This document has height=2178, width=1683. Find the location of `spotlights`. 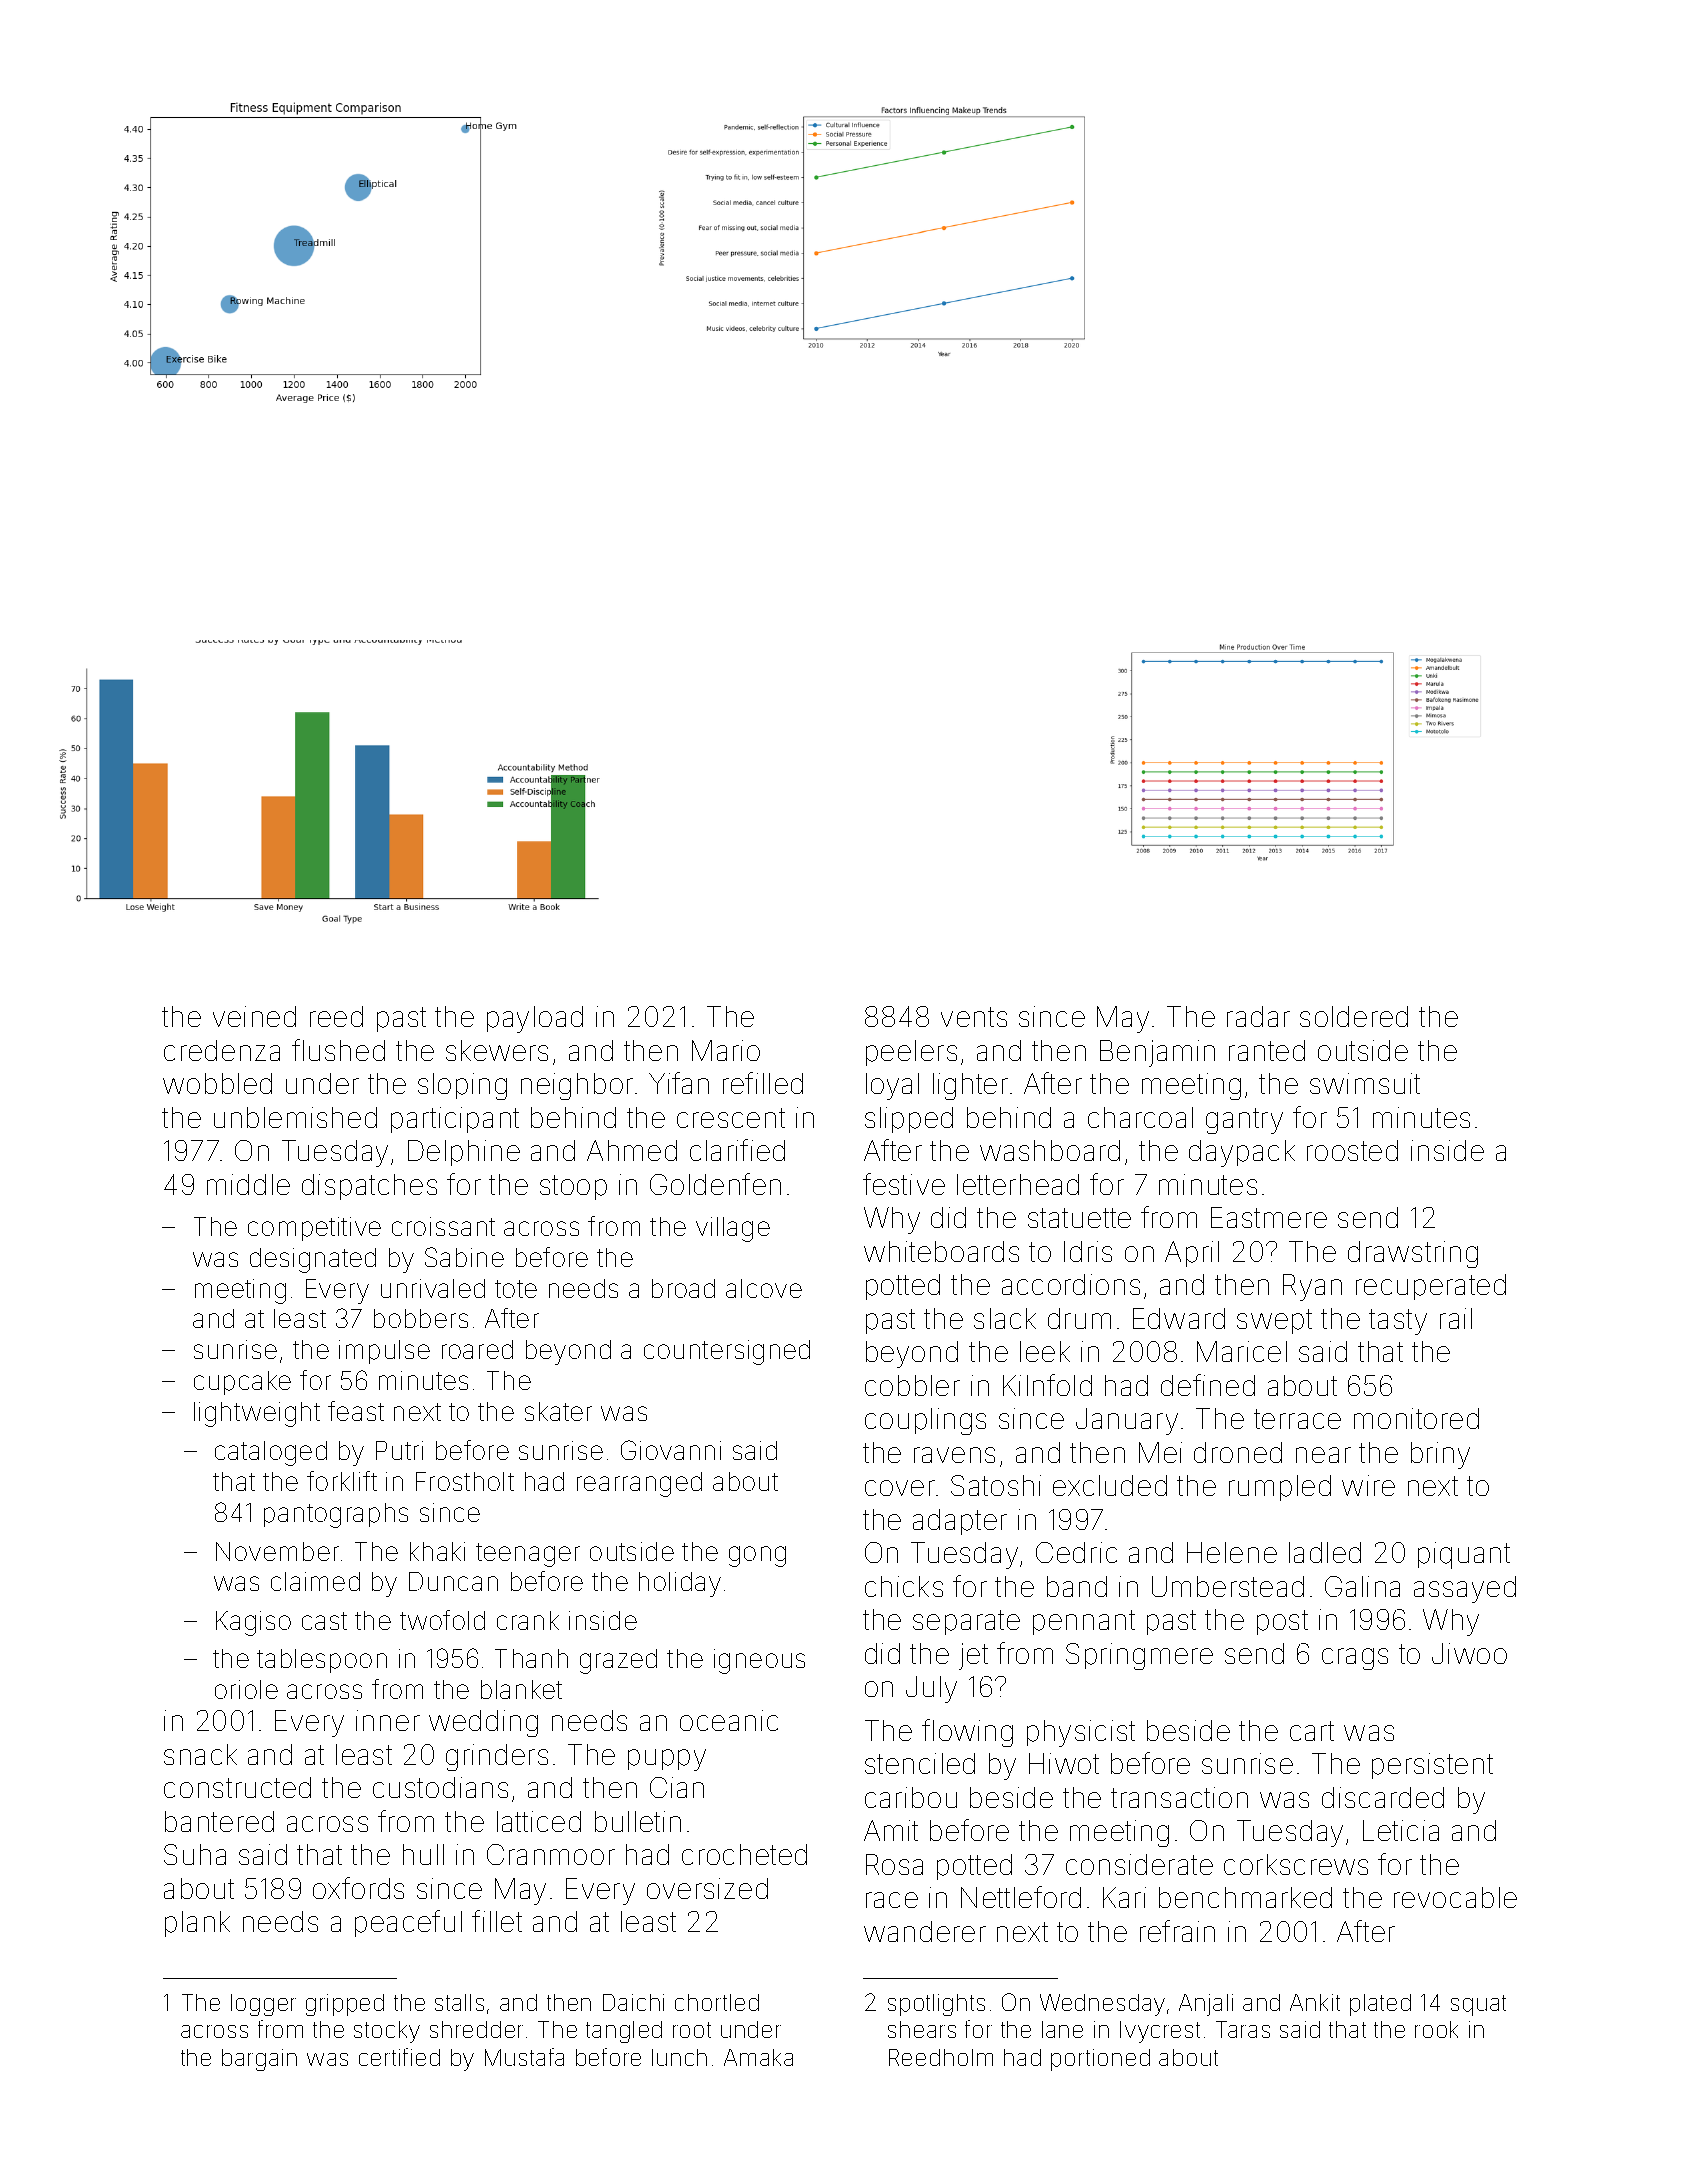

spotlights is located at coordinates (936, 2005).
